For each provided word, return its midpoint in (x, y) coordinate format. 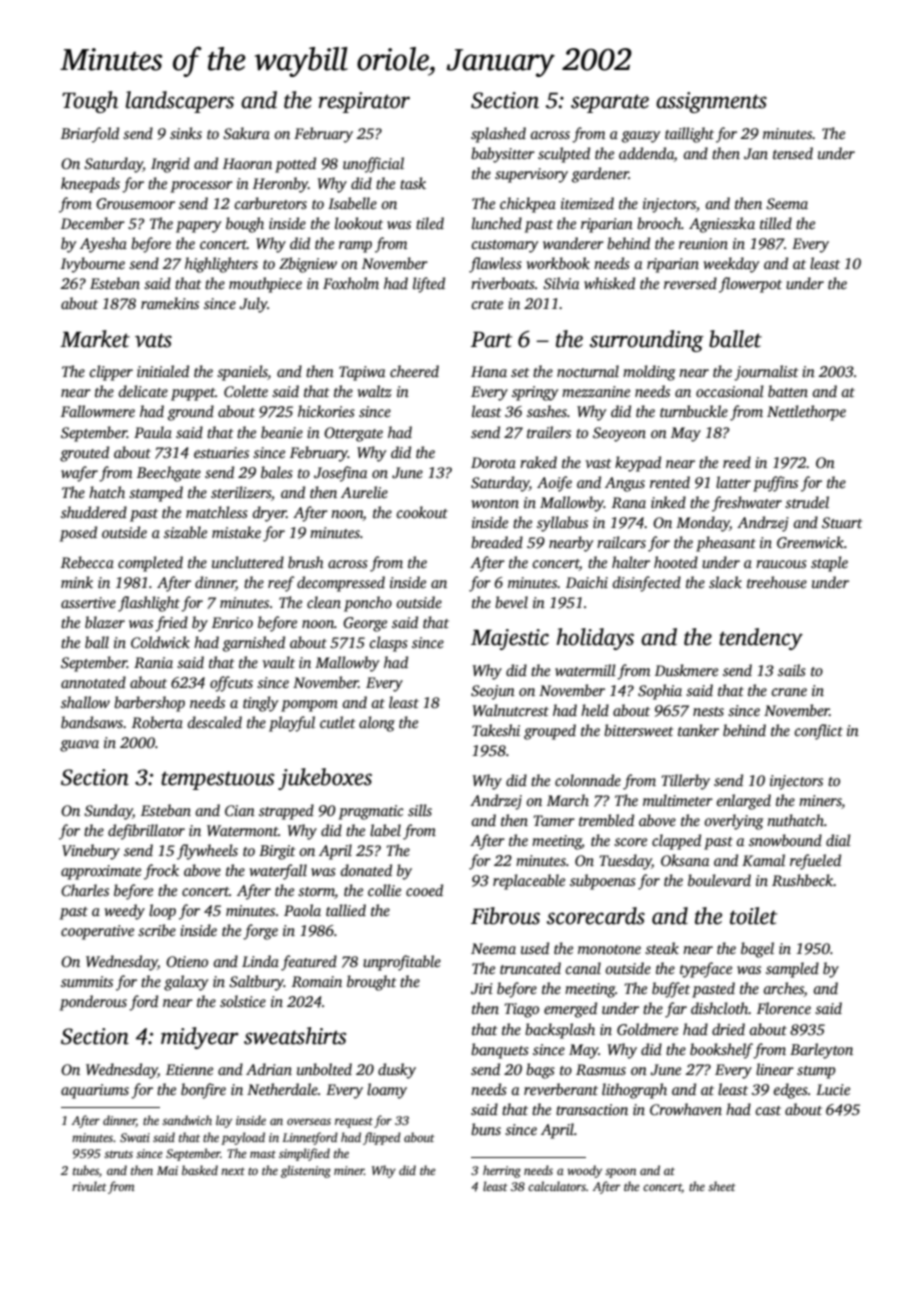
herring (502, 1171)
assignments (711, 102)
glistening (306, 1171)
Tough (90, 102)
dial (838, 840)
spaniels (242, 373)
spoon (620, 1173)
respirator (364, 102)
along (377, 724)
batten (788, 391)
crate (487, 304)
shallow (85, 702)
